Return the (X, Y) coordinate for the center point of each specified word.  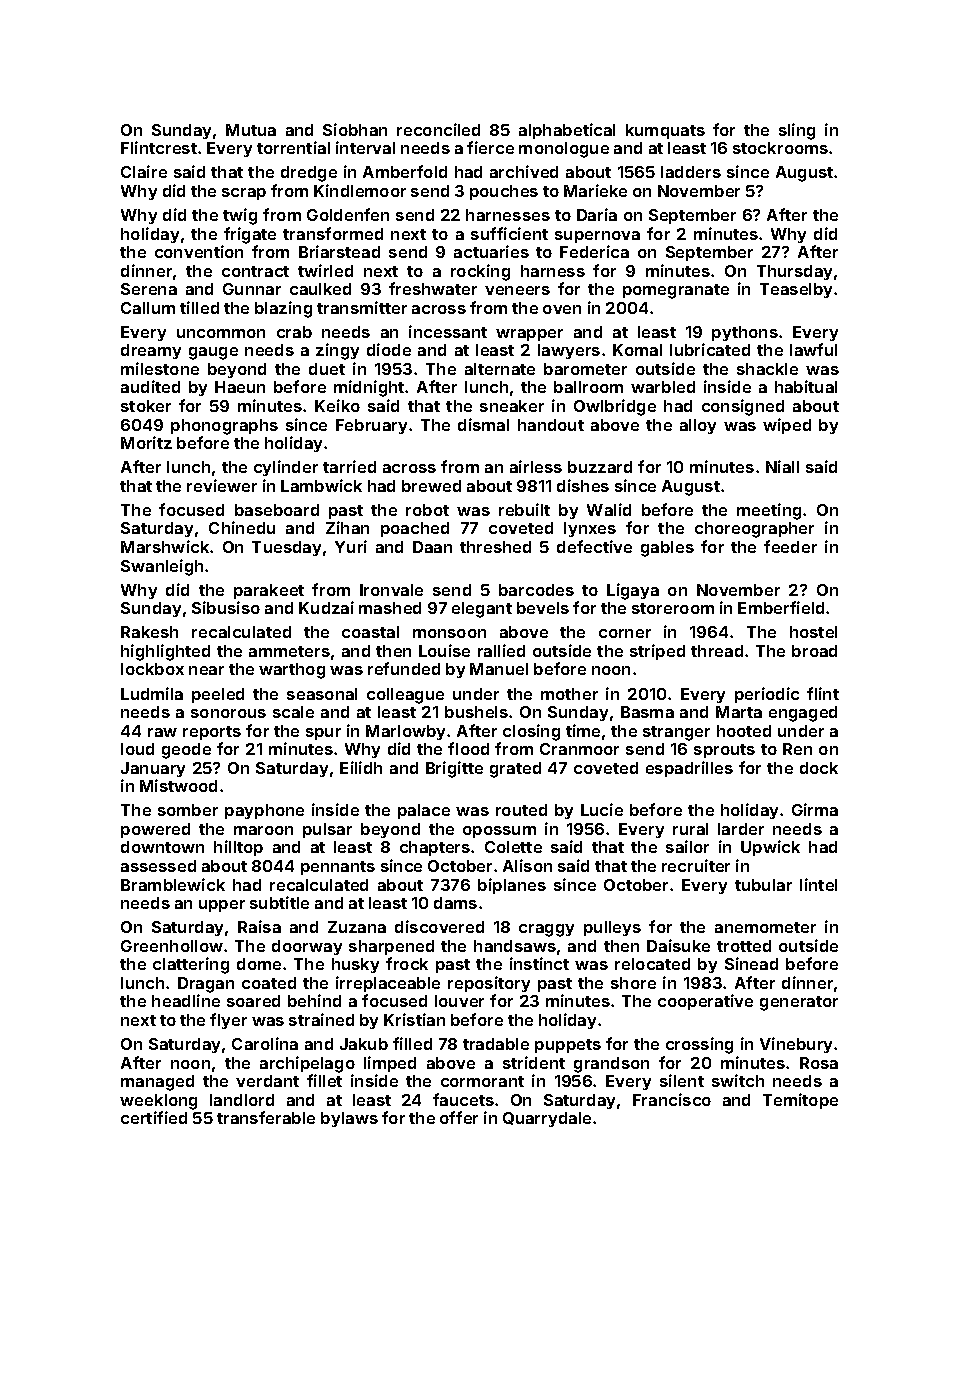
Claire (144, 171)
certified (154, 1117)
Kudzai (326, 607)
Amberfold (405, 171)
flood (468, 748)
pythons (745, 333)
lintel (818, 884)
